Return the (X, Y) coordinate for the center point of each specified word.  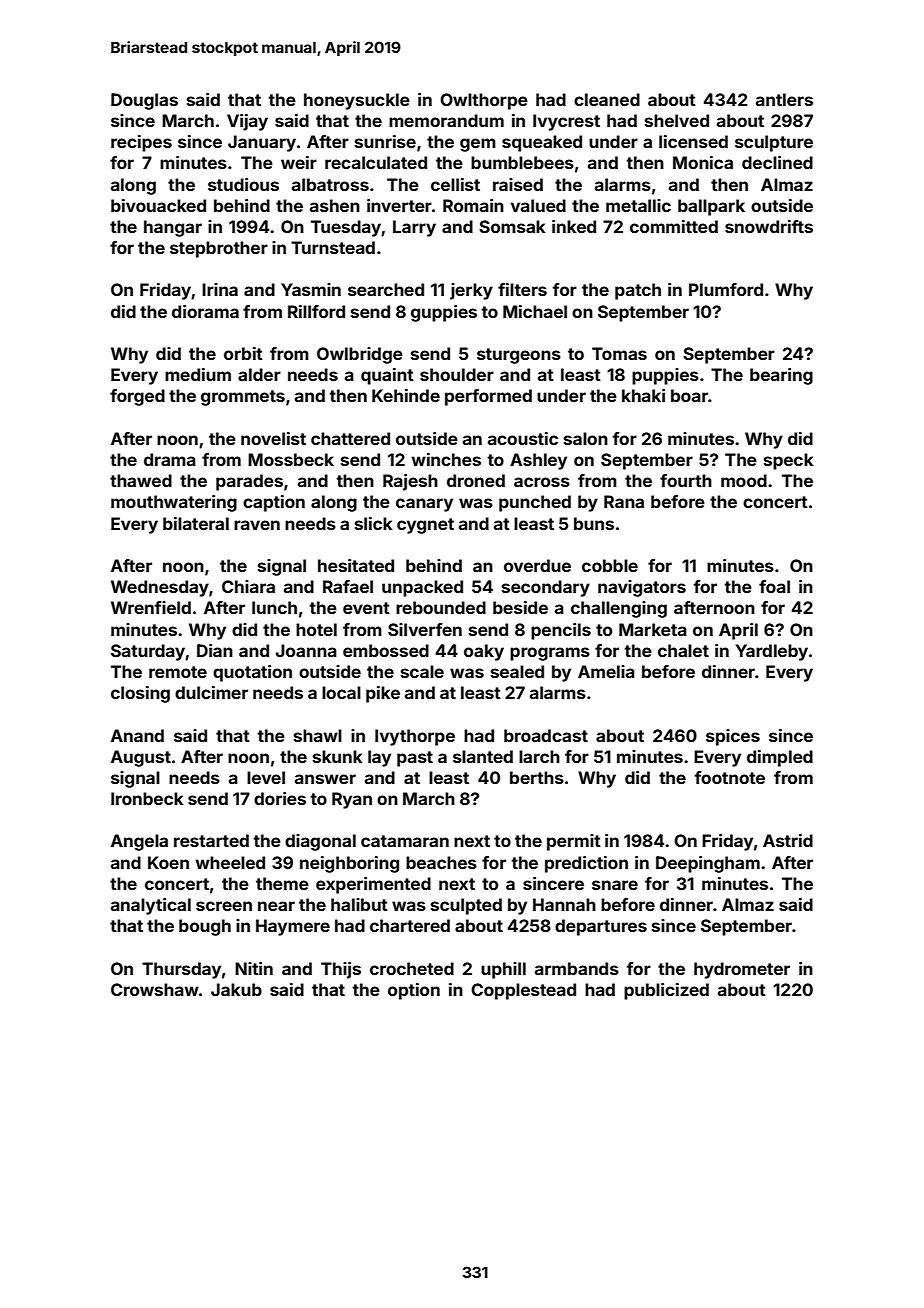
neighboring (349, 864)
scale (422, 671)
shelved (677, 120)
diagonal (320, 842)
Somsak (512, 226)
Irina (220, 289)
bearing (781, 376)
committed (674, 226)
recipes (141, 143)
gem (478, 145)
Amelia (606, 671)
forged (137, 397)
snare (615, 885)
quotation (252, 673)
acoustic (523, 438)
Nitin (254, 968)
